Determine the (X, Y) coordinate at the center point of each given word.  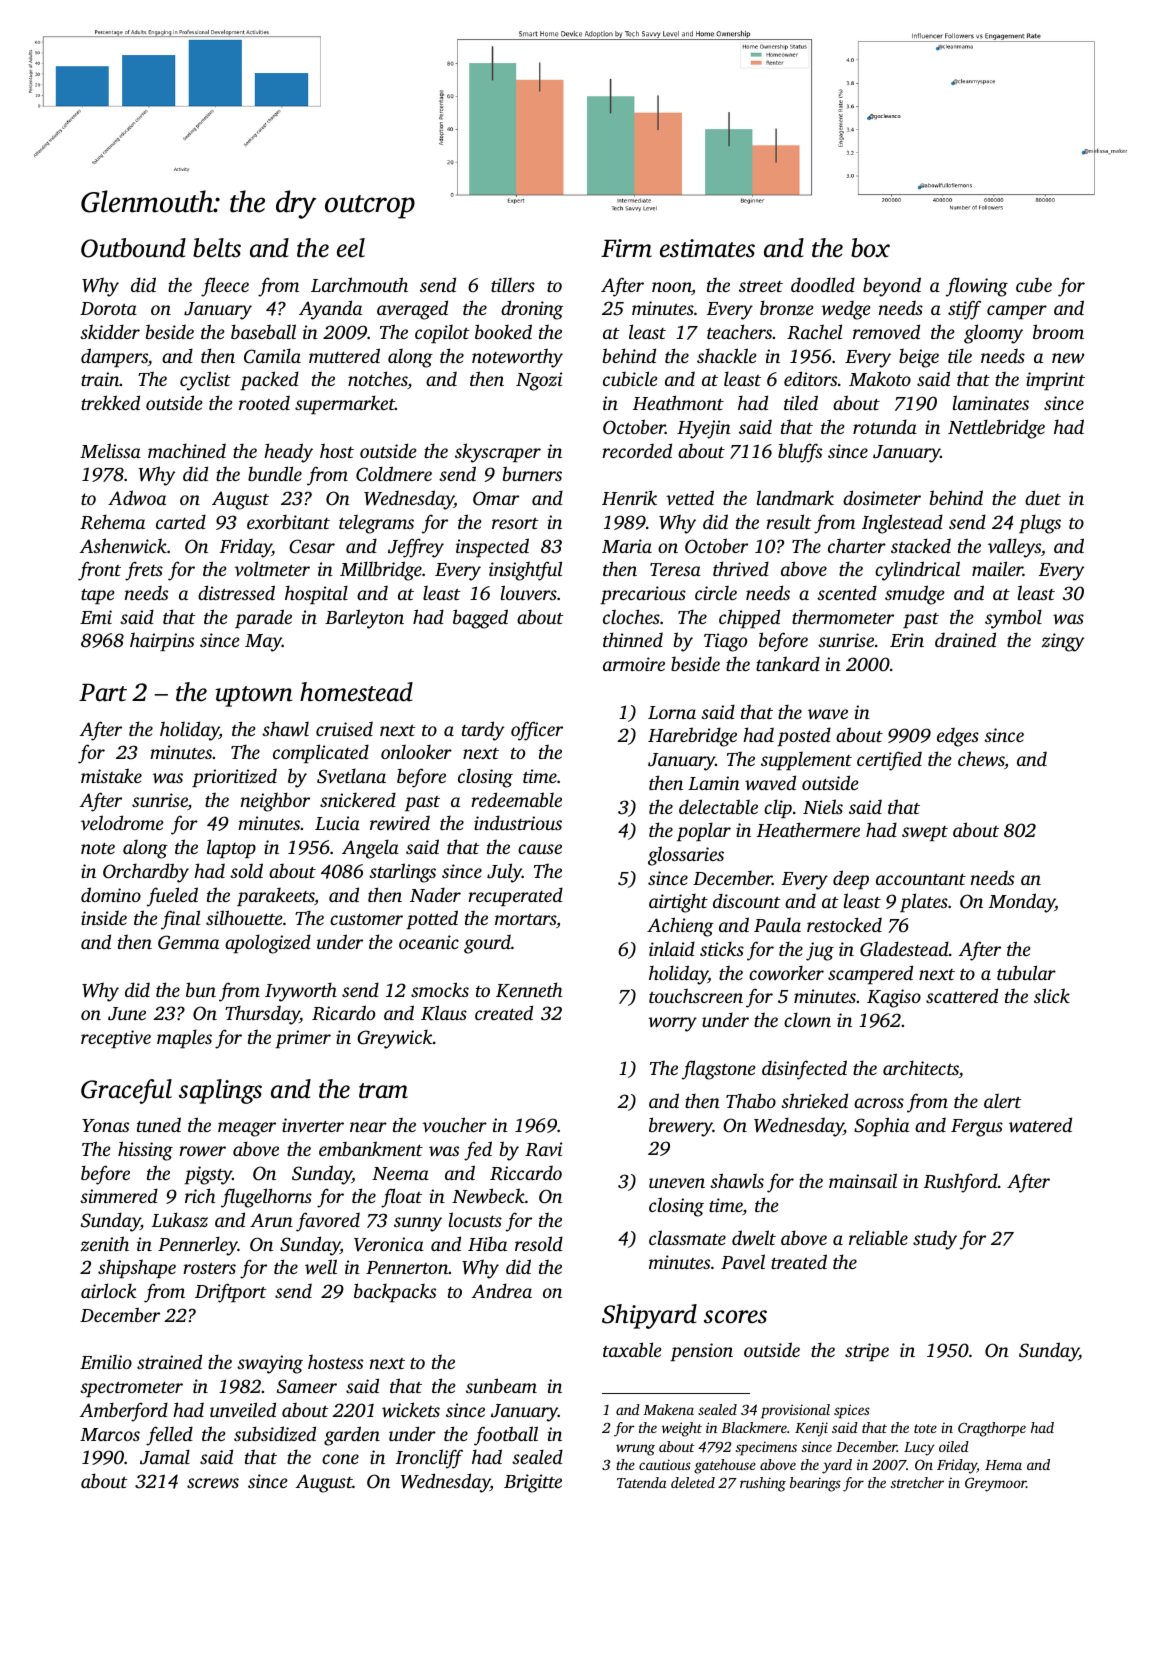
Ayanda (330, 310)
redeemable (516, 799)
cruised (344, 729)
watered (1040, 1124)
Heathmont (678, 402)
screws (213, 1483)
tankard (788, 663)
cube (1034, 285)
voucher (454, 1124)
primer (303, 1039)
